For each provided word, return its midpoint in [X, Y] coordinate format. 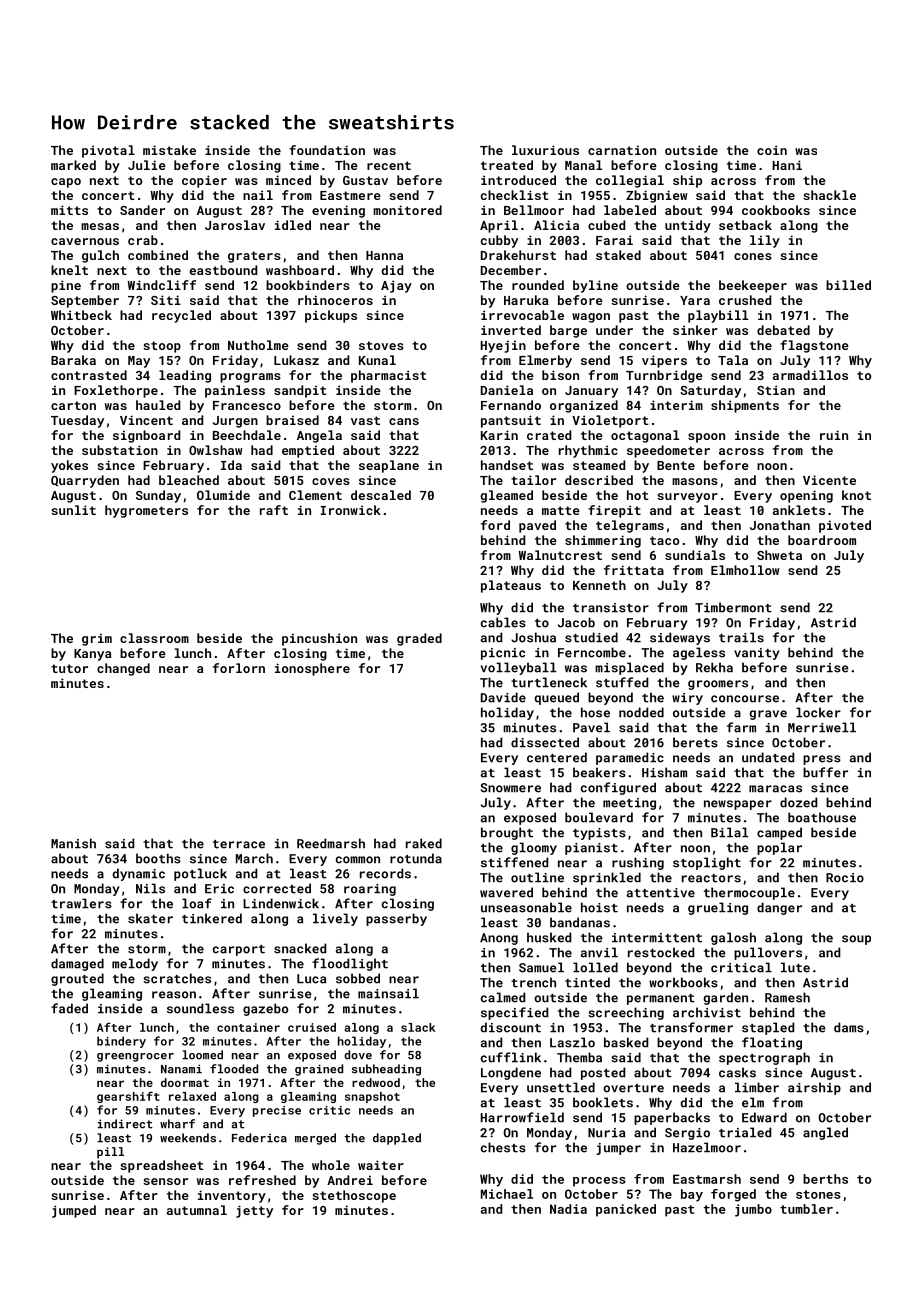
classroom [154, 638]
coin [772, 150]
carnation [622, 150]
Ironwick [350, 510]
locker [818, 712]
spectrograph [764, 1058]
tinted [587, 982]
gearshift [128, 1097]
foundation [327, 150]
